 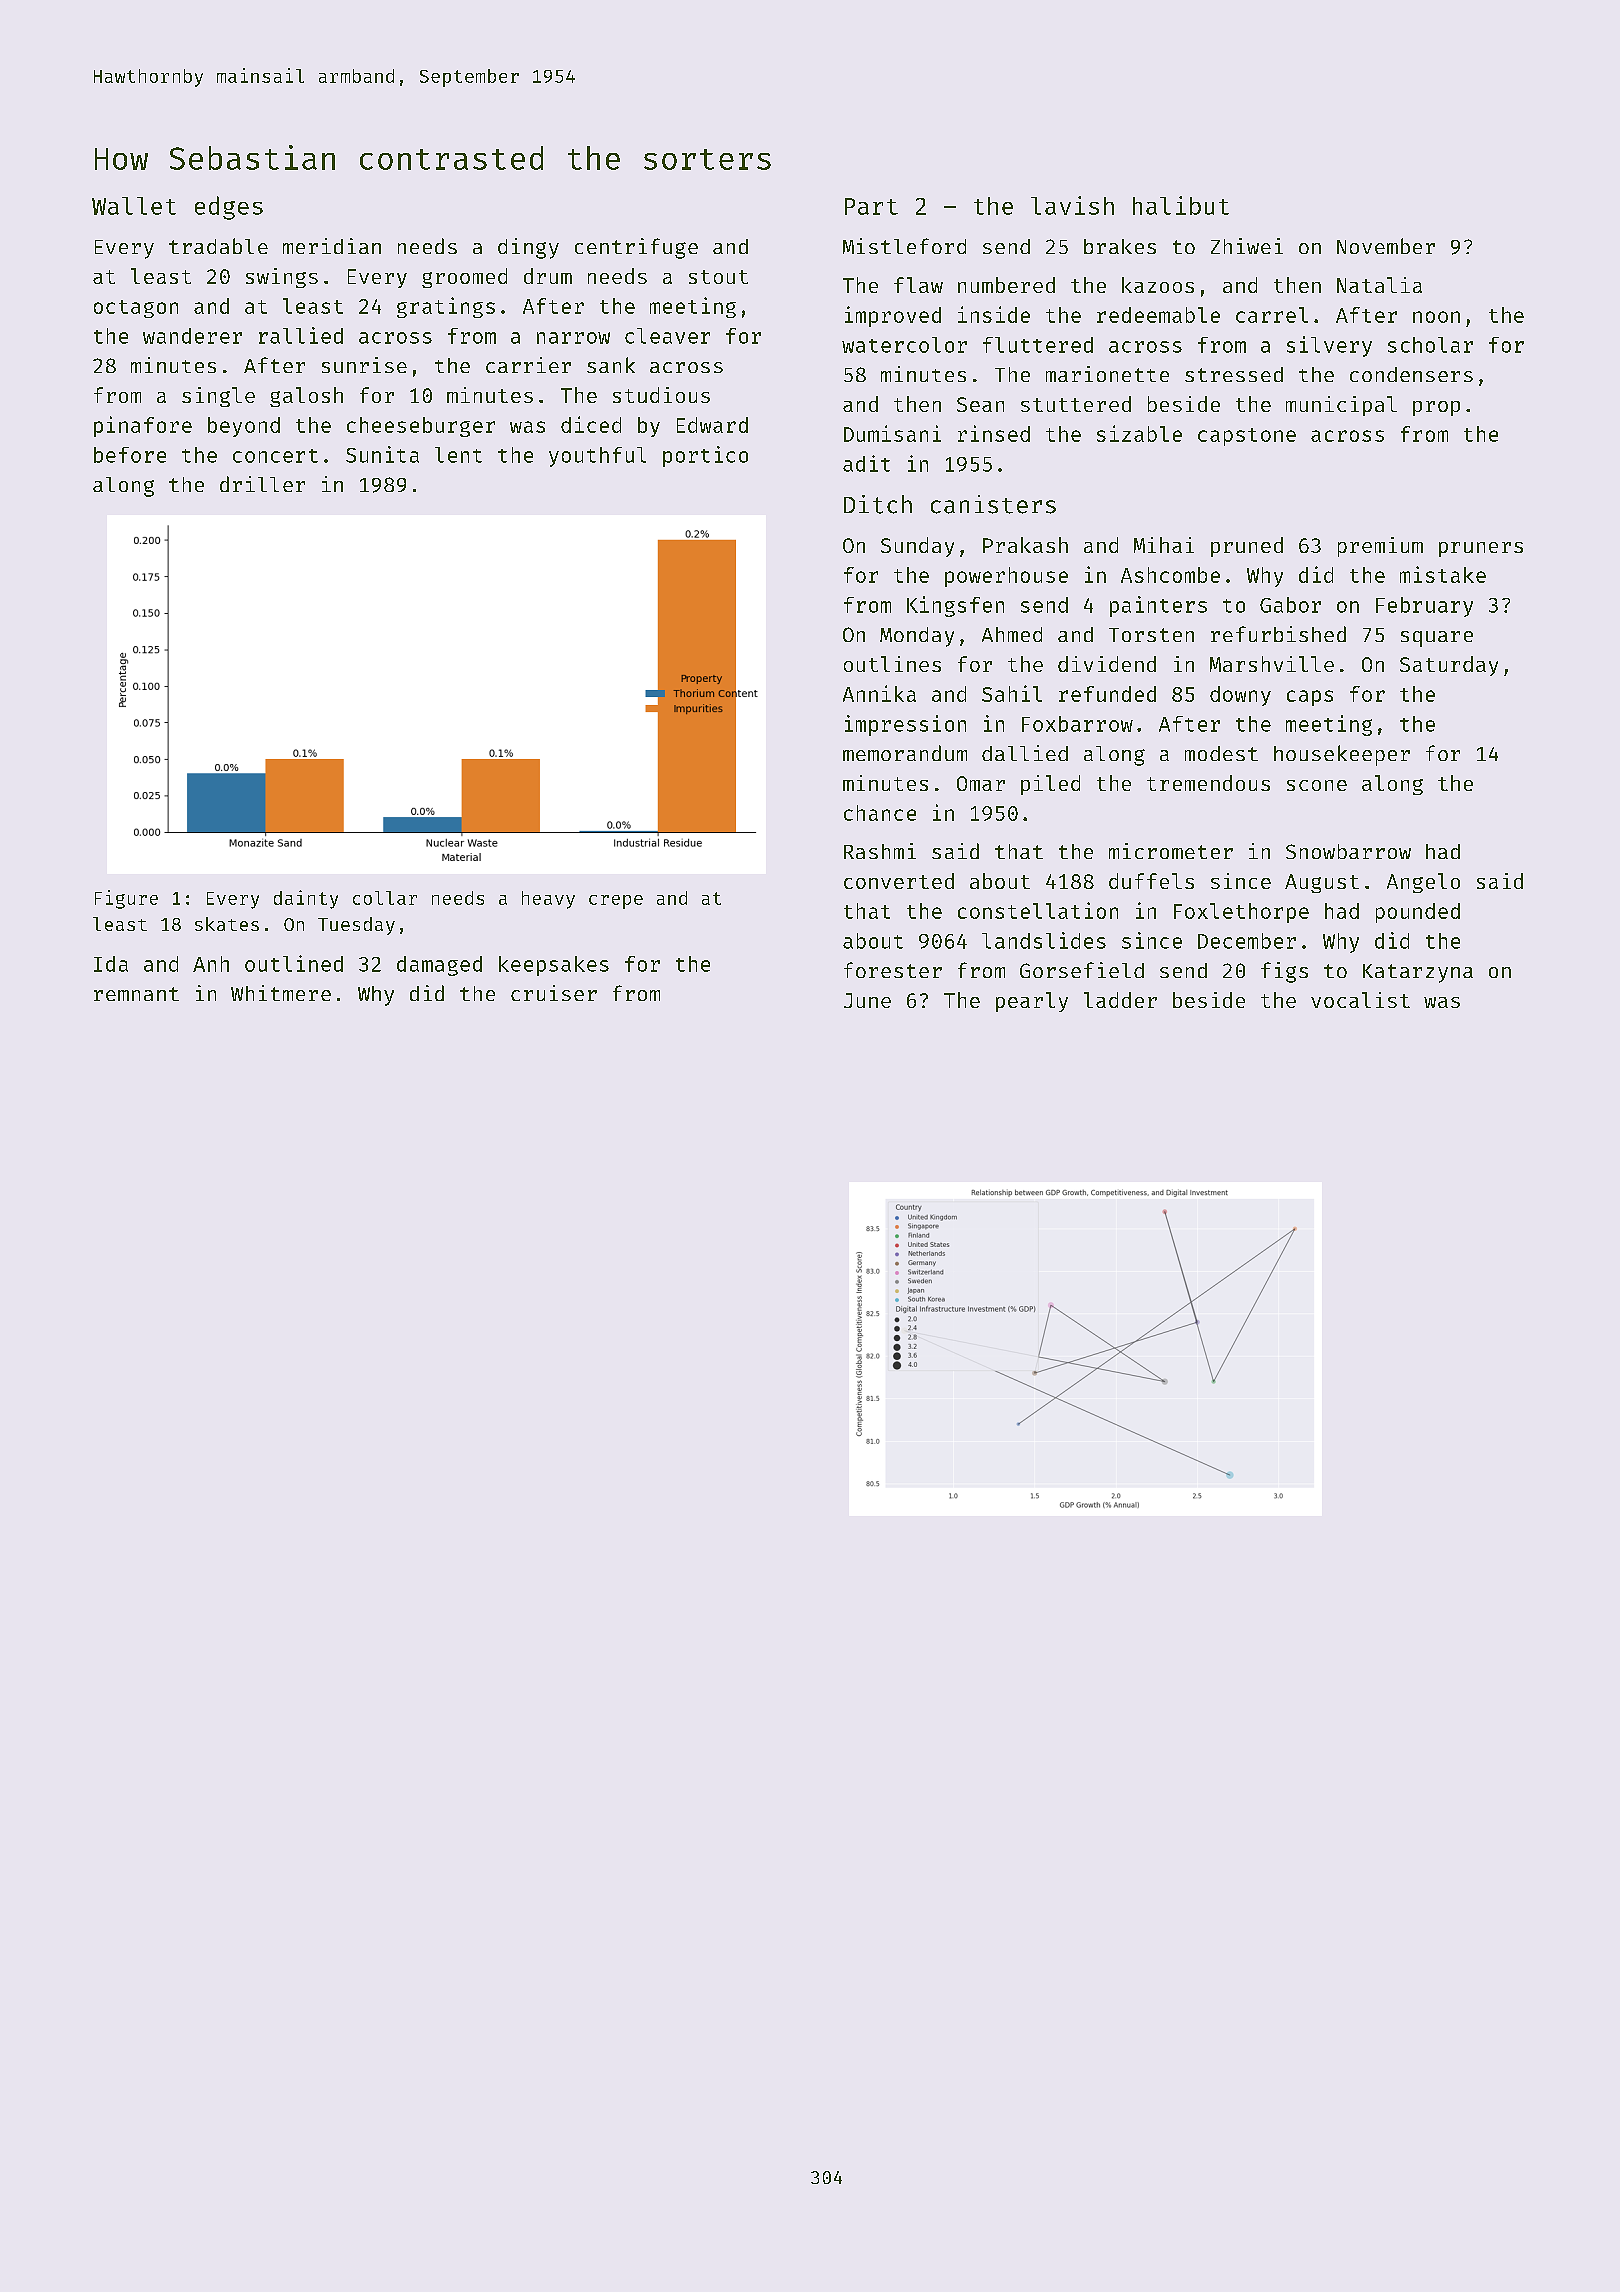 What do you see at coordinates (905, 753) in the screenshot?
I see `memorandum` at bounding box center [905, 753].
